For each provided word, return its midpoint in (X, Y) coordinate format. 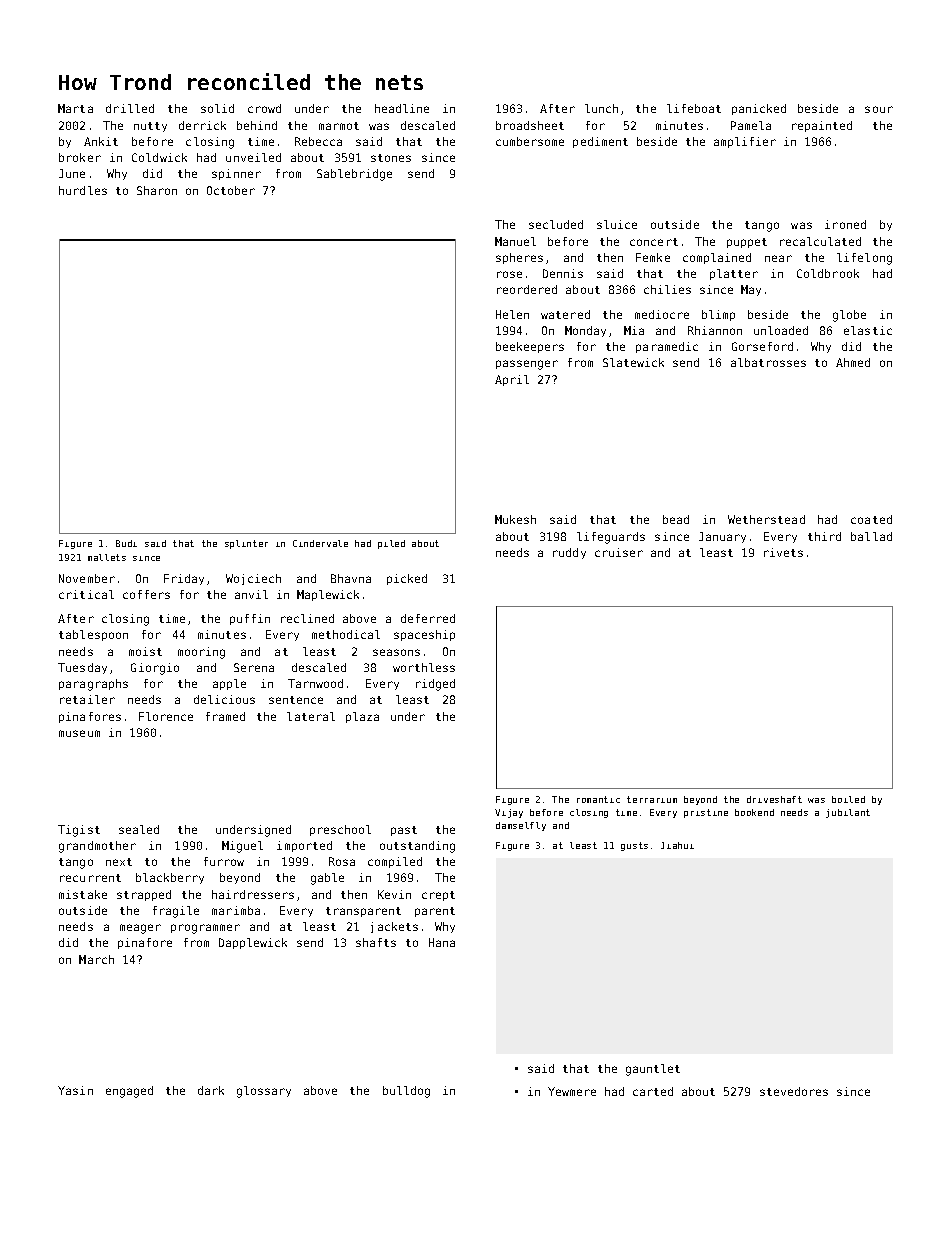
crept (438, 896)
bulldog (406, 1092)
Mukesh (515, 519)
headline (402, 108)
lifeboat (694, 108)
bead (676, 519)
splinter (246, 544)
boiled (848, 799)
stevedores (794, 1091)
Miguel (242, 847)
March (96, 959)
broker (80, 157)
